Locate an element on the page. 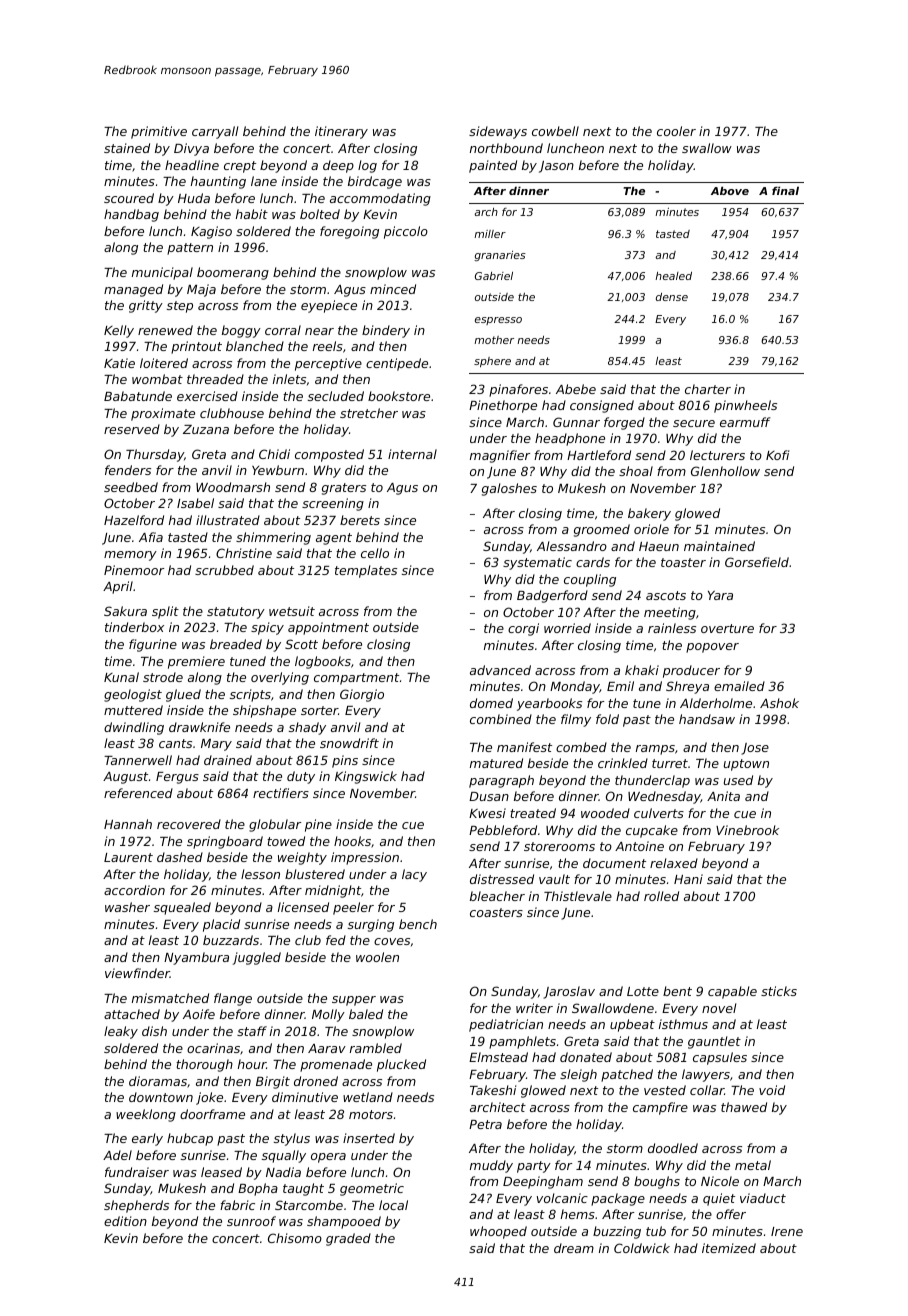 Image resolution: width=908 pixels, height=1316 pixels. Gorsefield is located at coordinates (757, 562).
